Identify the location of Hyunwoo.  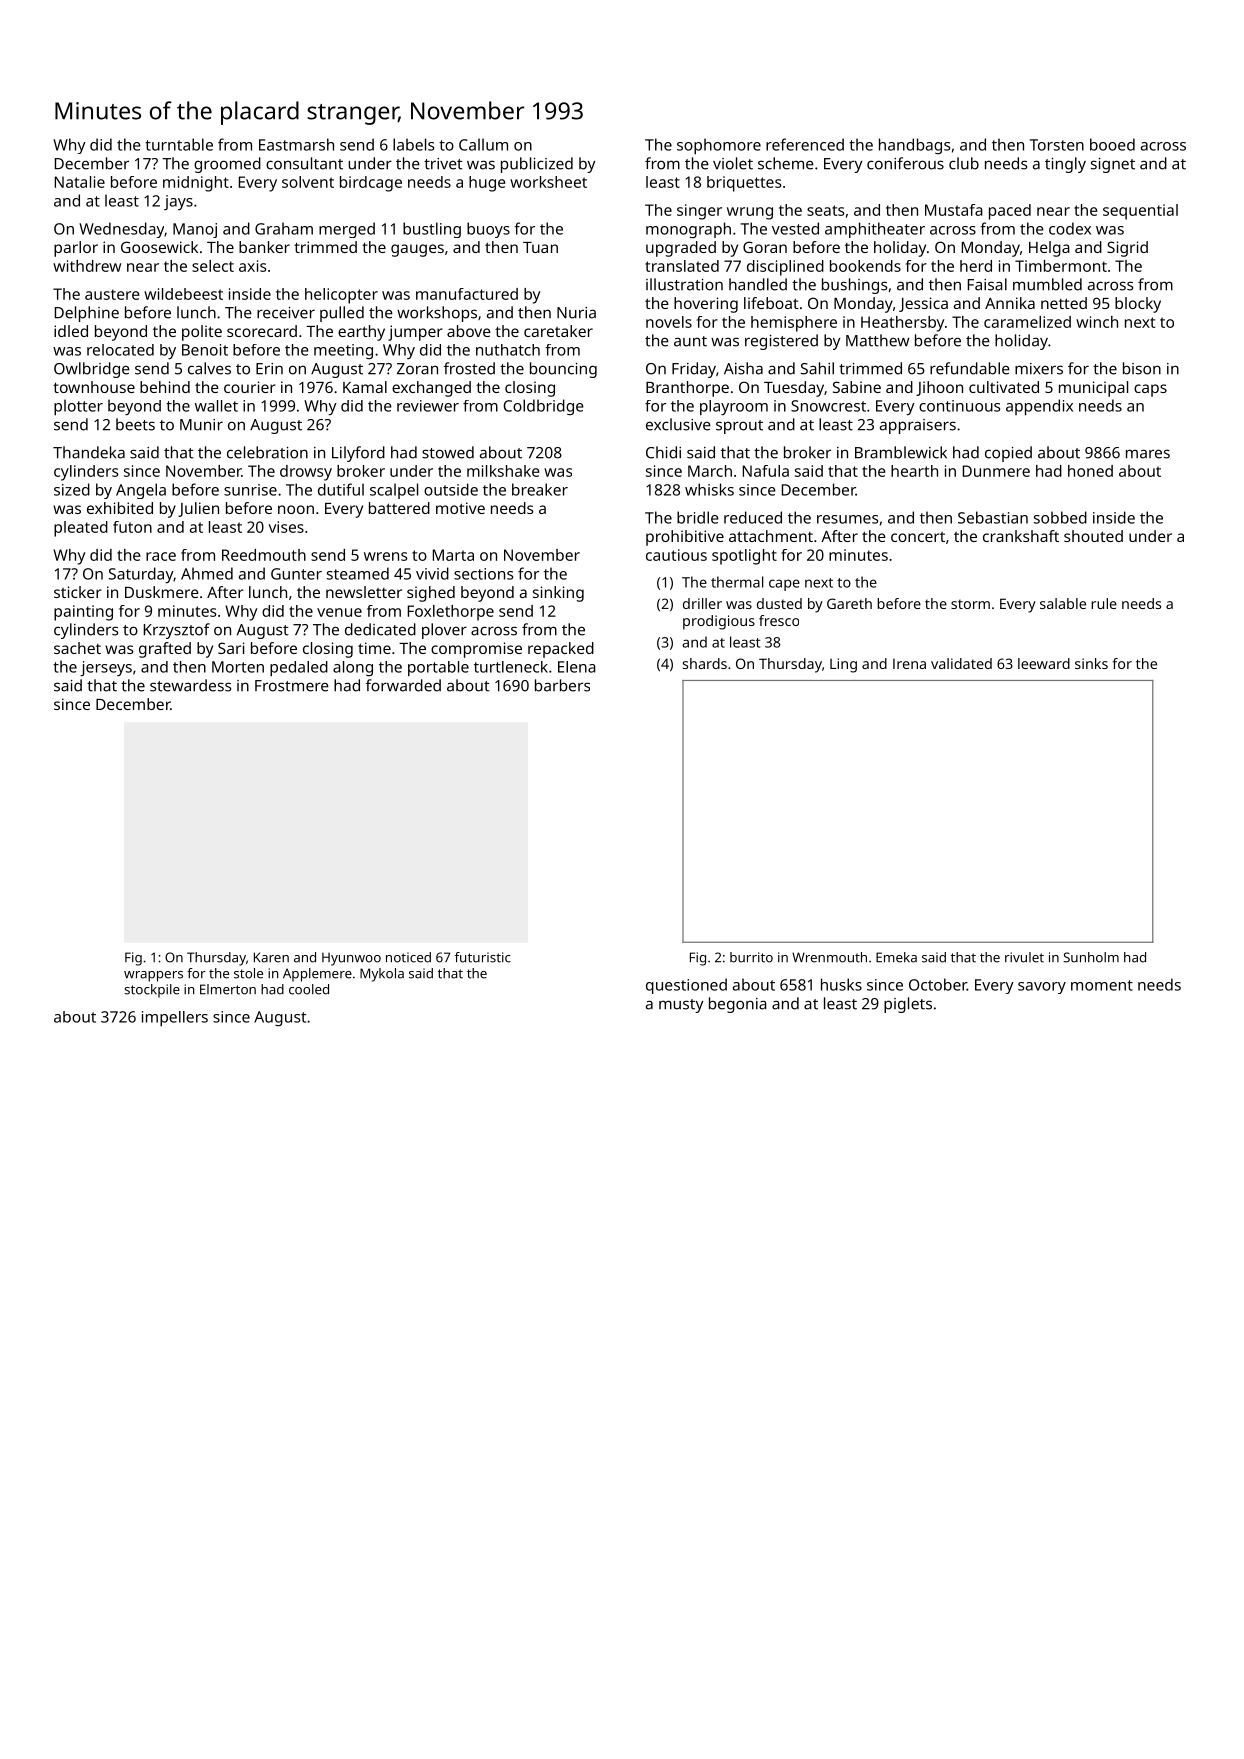
(351, 959).
